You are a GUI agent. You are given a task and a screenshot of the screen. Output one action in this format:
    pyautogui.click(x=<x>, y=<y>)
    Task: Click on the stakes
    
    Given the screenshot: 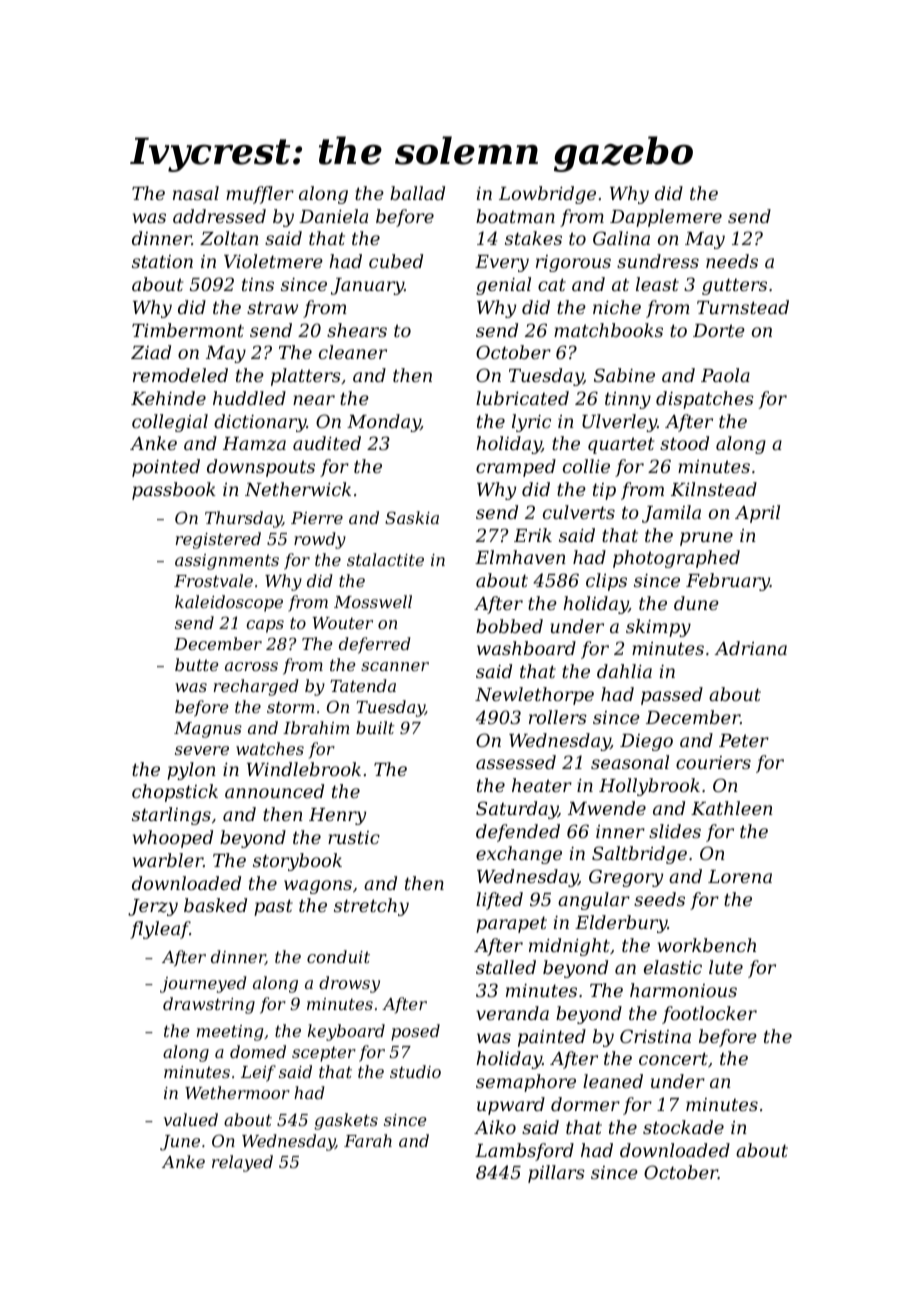 What is the action you would take?
    pyautogui.click(x=533, y=238)
